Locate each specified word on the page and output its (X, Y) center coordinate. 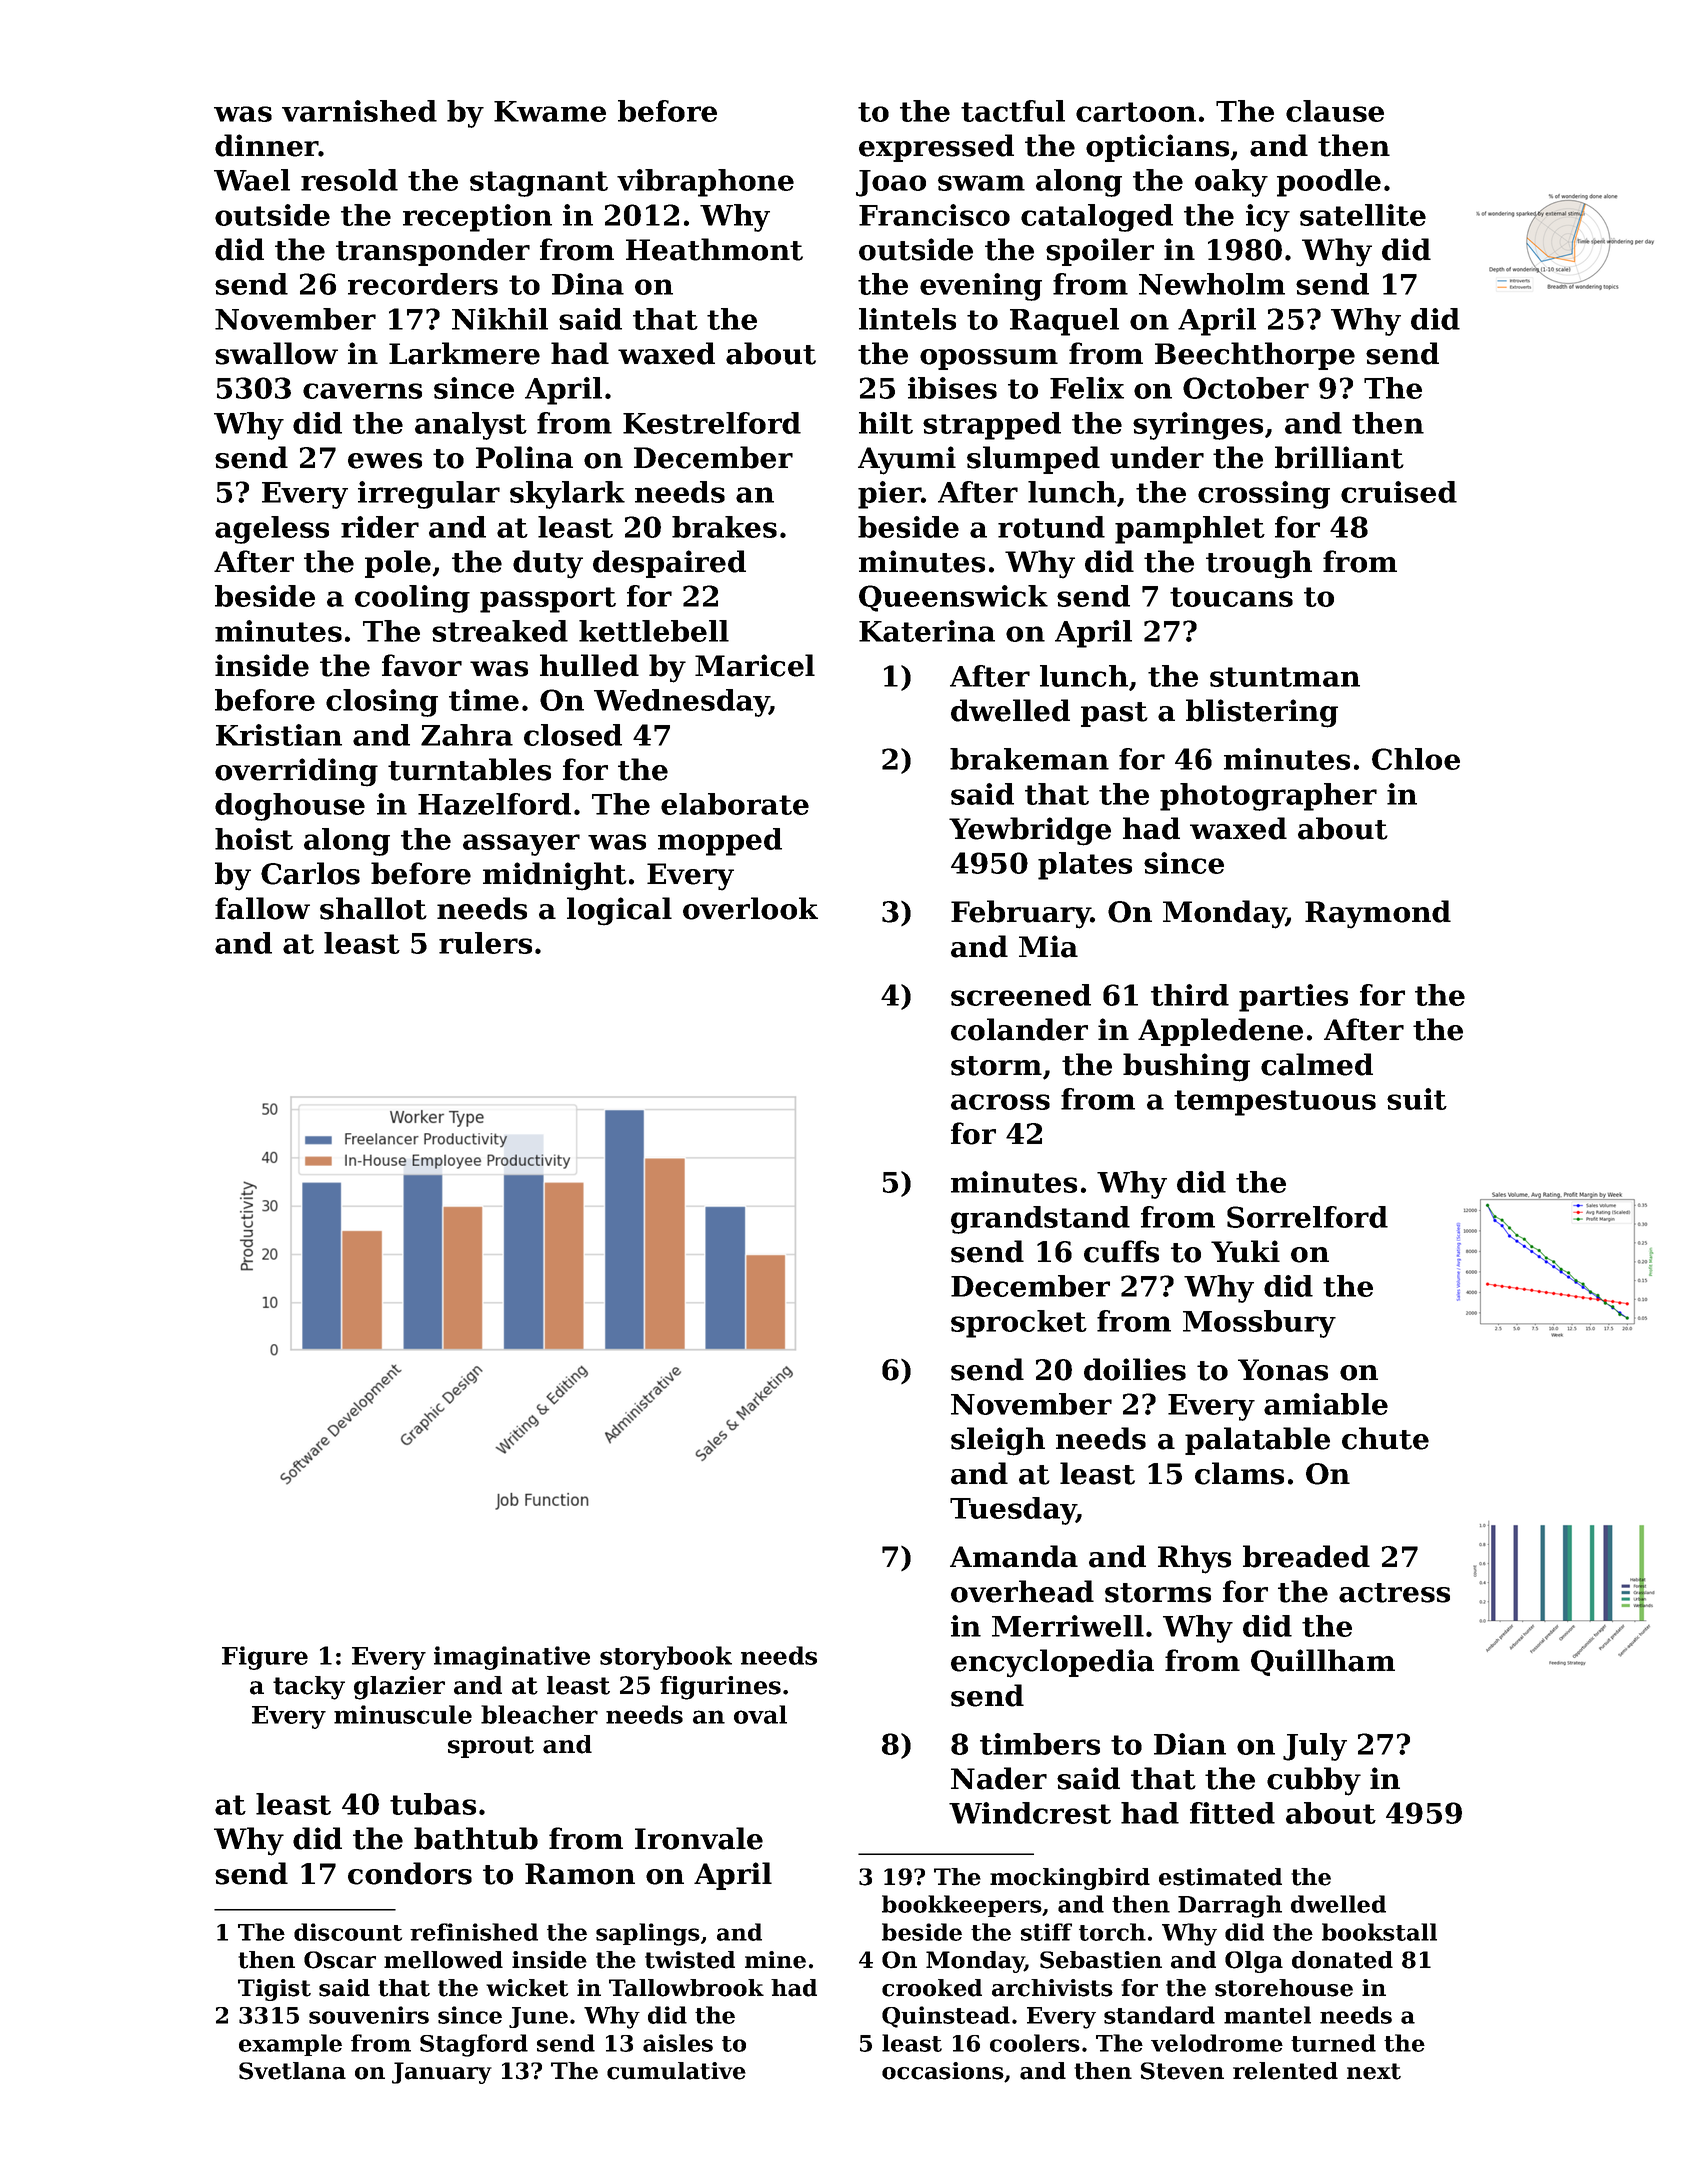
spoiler (1100, 252)
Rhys (1194, 1559)
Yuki (1245, 1251)
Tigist (274, 1990)
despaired (669, 564)
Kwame (550, 111)
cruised (1399, 492)
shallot (373, 908)
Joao (891, 183)
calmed (1317, 1064)
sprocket (1019, 1324)
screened (1021, 995)
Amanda (1014, 1556)
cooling (412, 599)
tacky (309, 1688)
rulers (485, 943)
